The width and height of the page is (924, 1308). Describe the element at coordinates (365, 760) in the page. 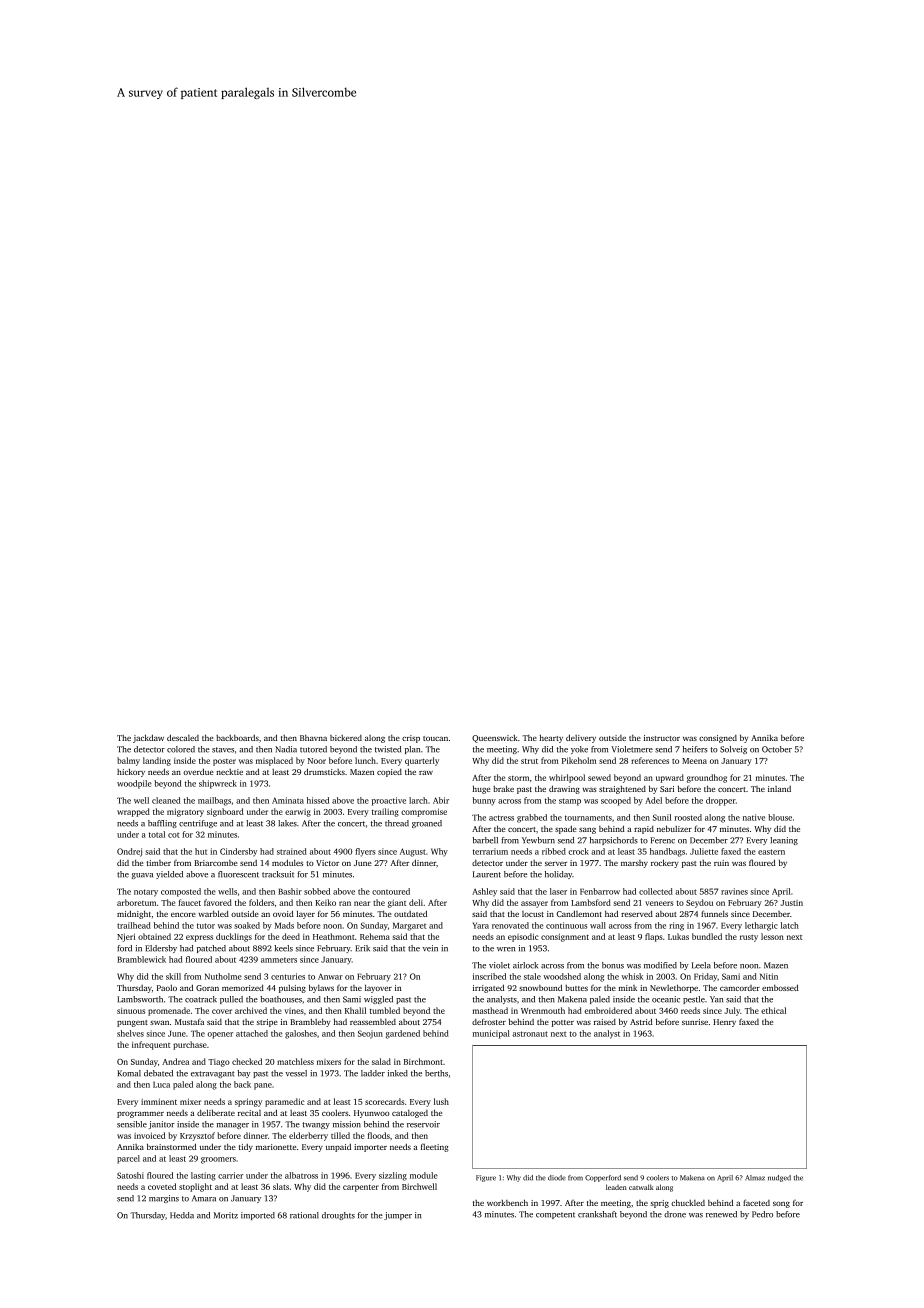

I see `lunch` at that location.
